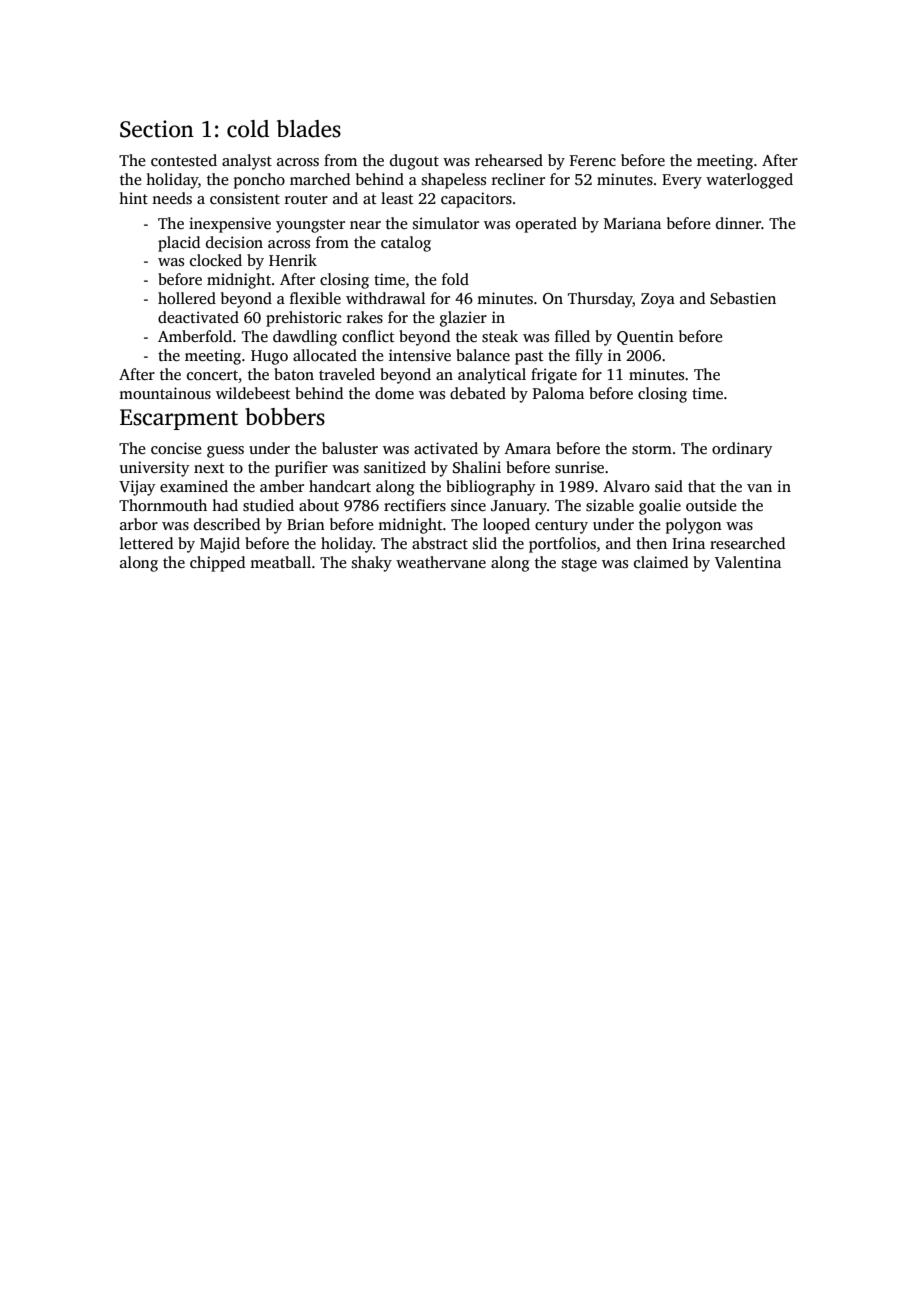 The height and width of the screenshot is (1308, 924). Describe the element at coordinates (217, 564) in the screenshot. I see `chipped` at that location.
